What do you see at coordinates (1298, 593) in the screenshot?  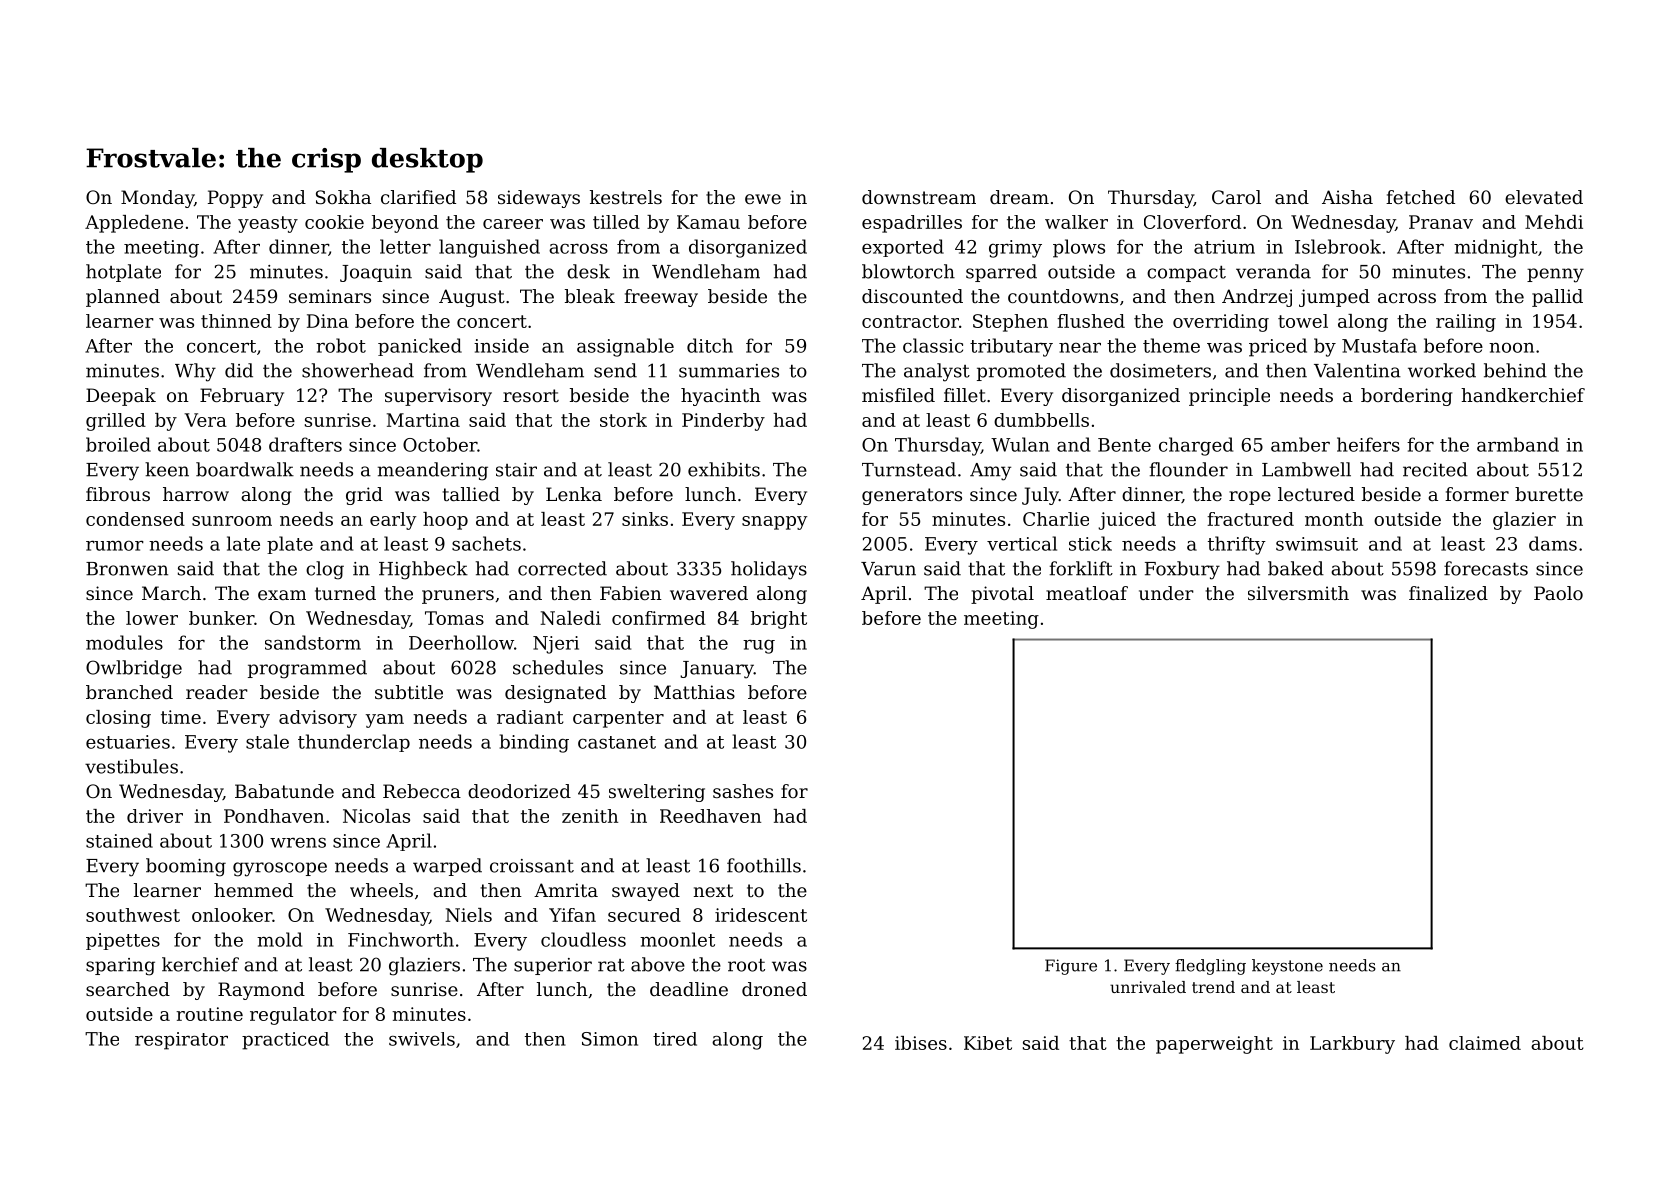 I see `silversmith` at bounding box center [1298, 593].
